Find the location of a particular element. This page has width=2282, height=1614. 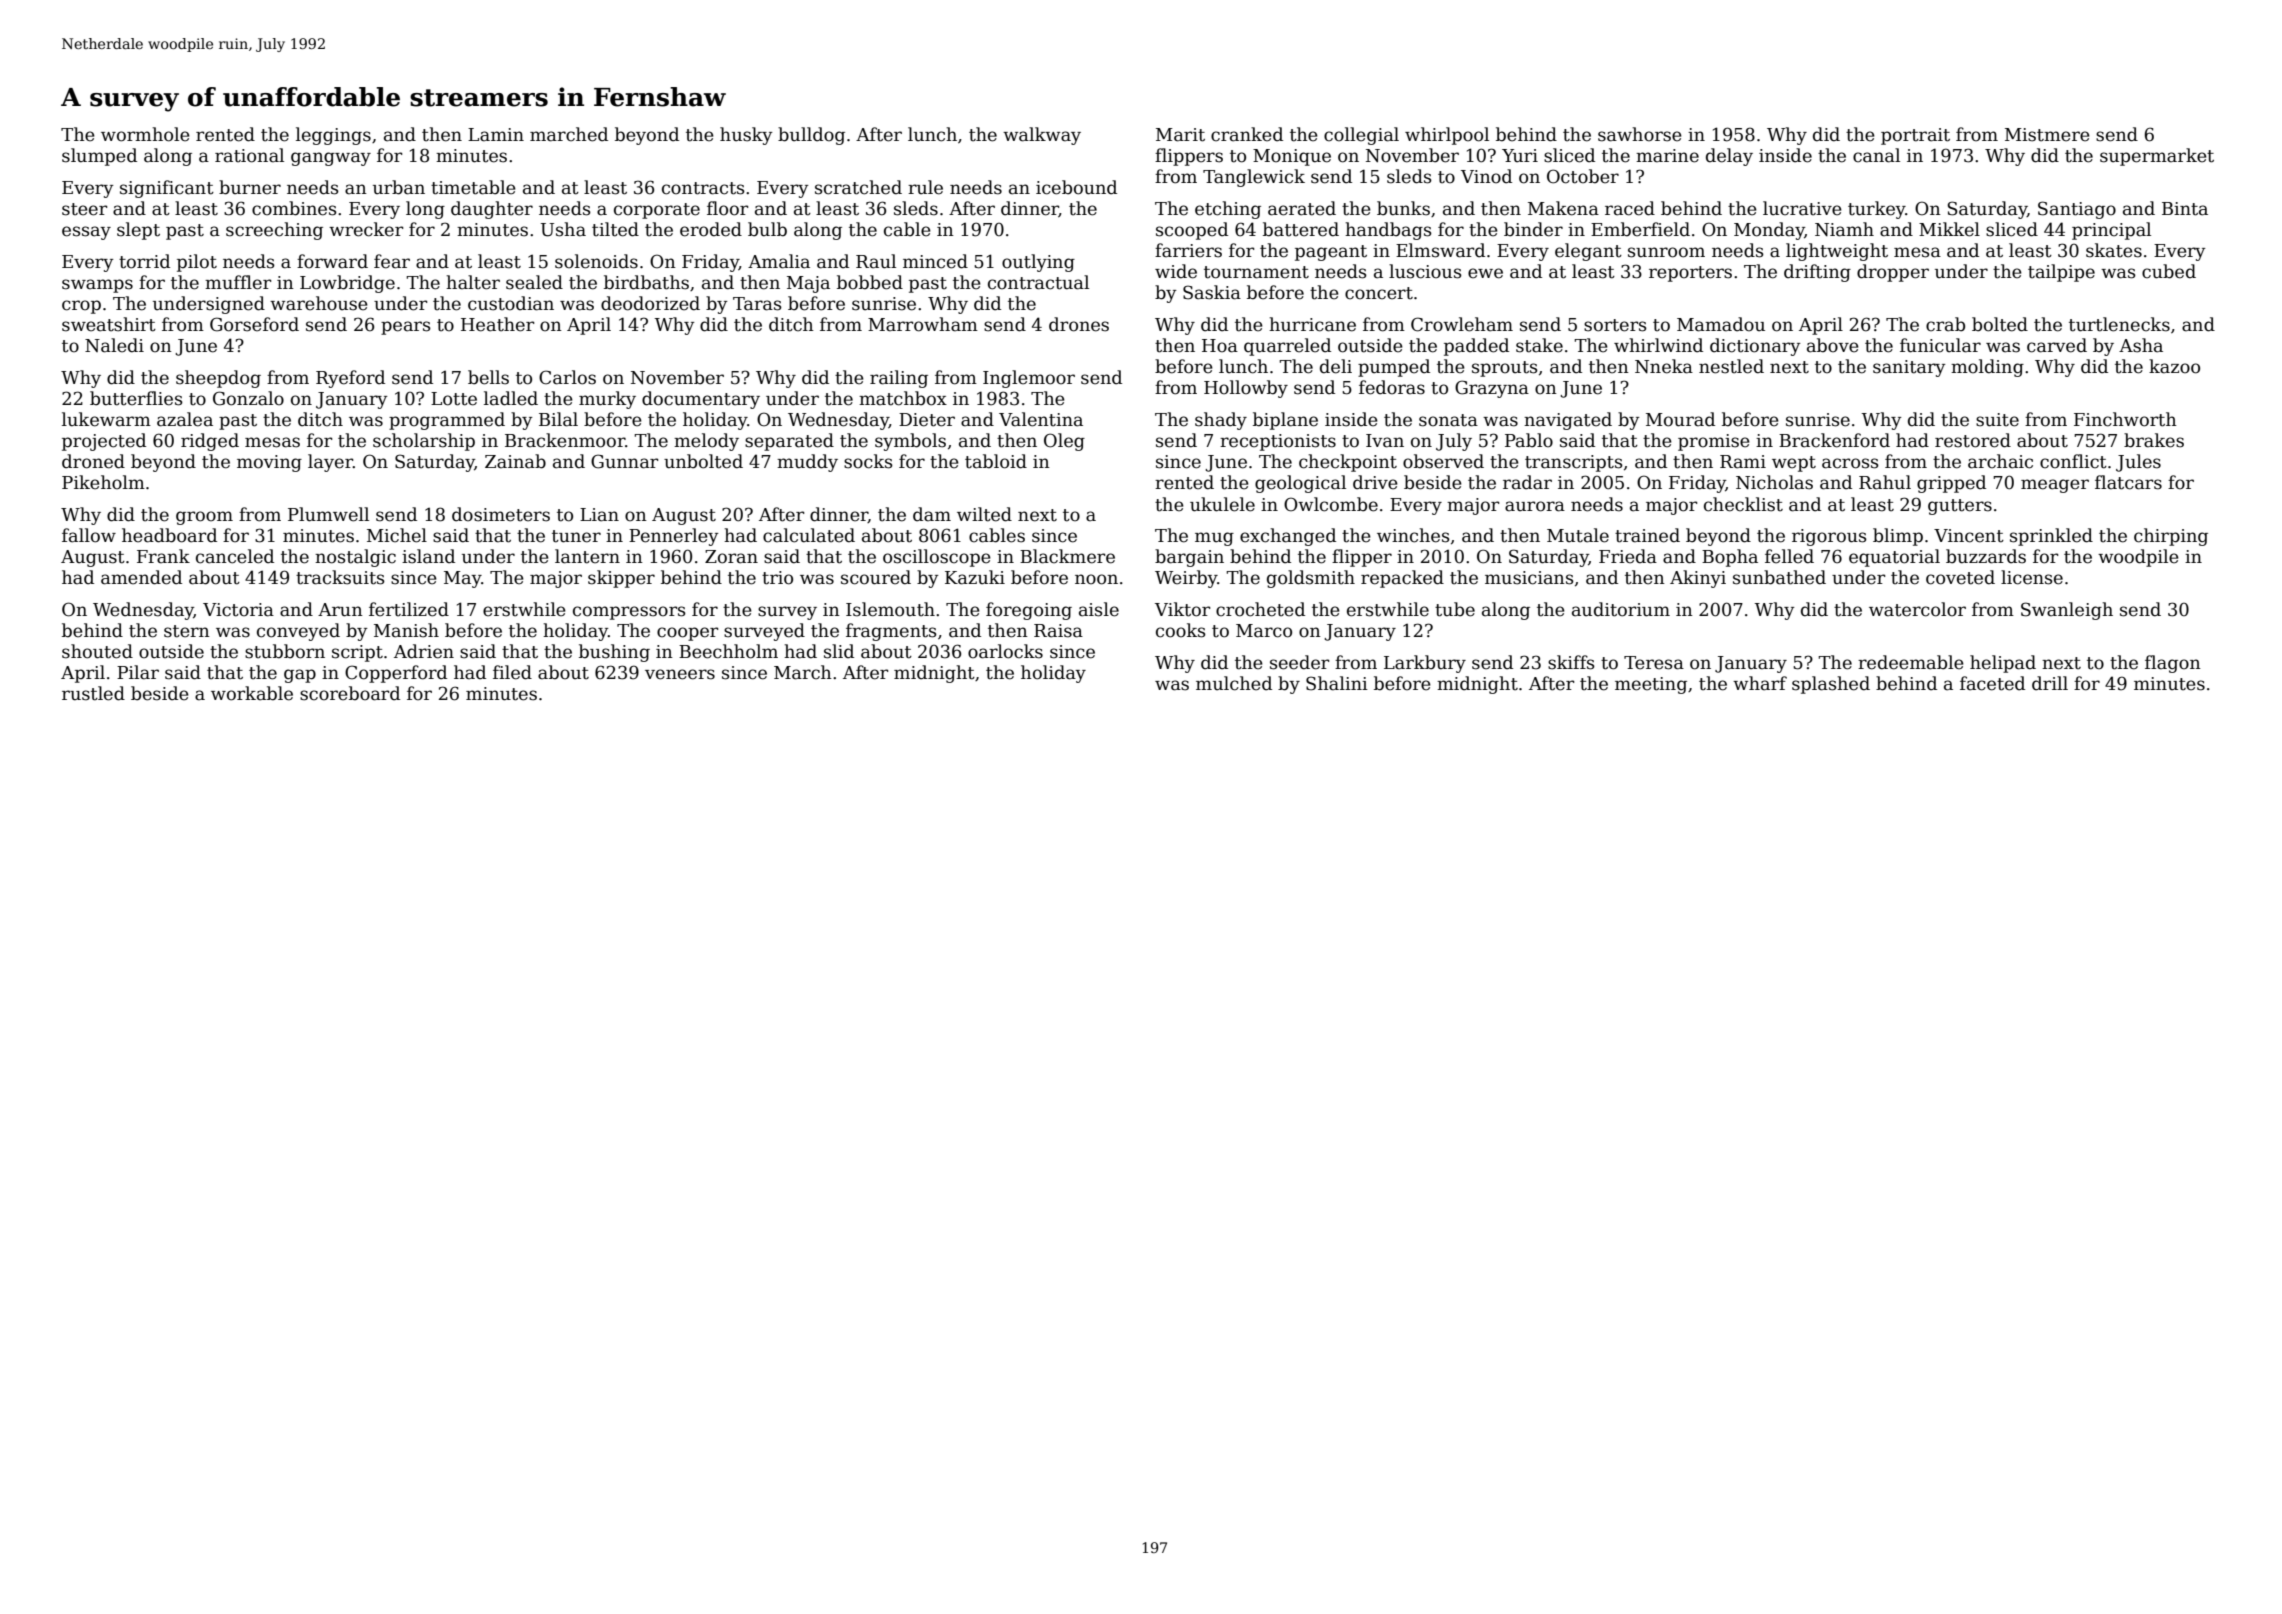

Pilar is located at coordinates (138, 672).
